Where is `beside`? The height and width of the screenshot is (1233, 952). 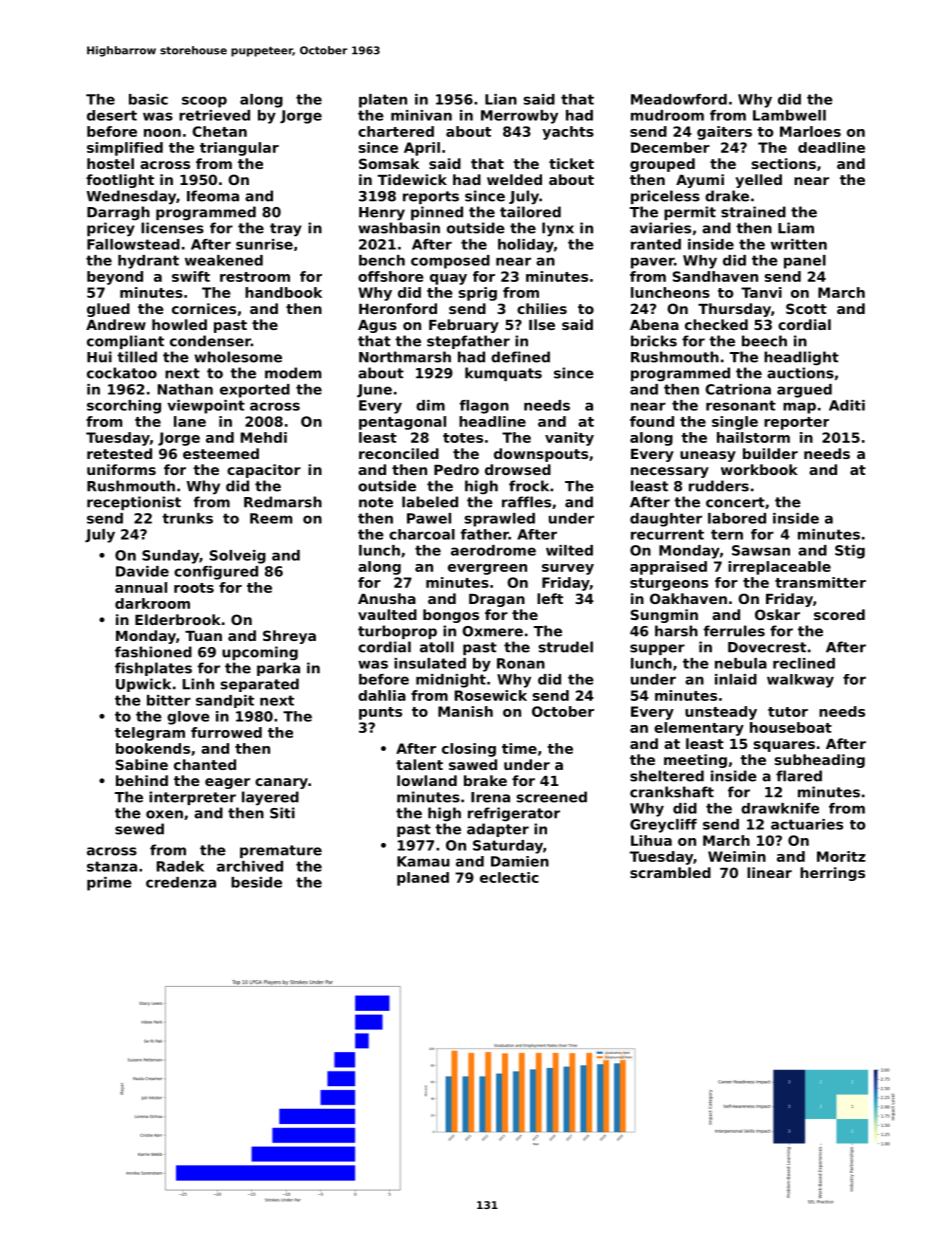 beside is located at coordinates (256, 882).
